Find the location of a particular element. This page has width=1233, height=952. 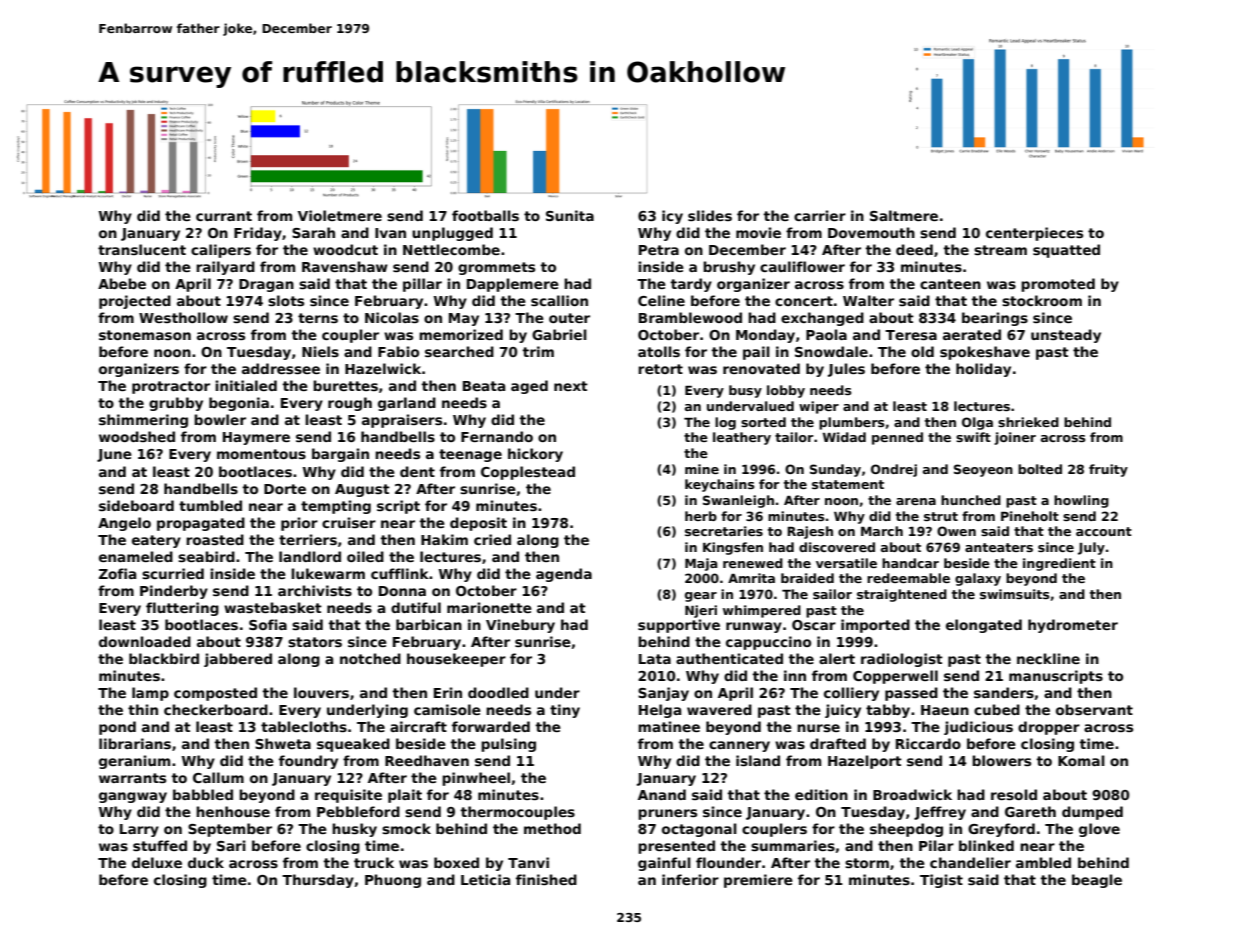

Saltmere is located at coordinates (904, 215).
